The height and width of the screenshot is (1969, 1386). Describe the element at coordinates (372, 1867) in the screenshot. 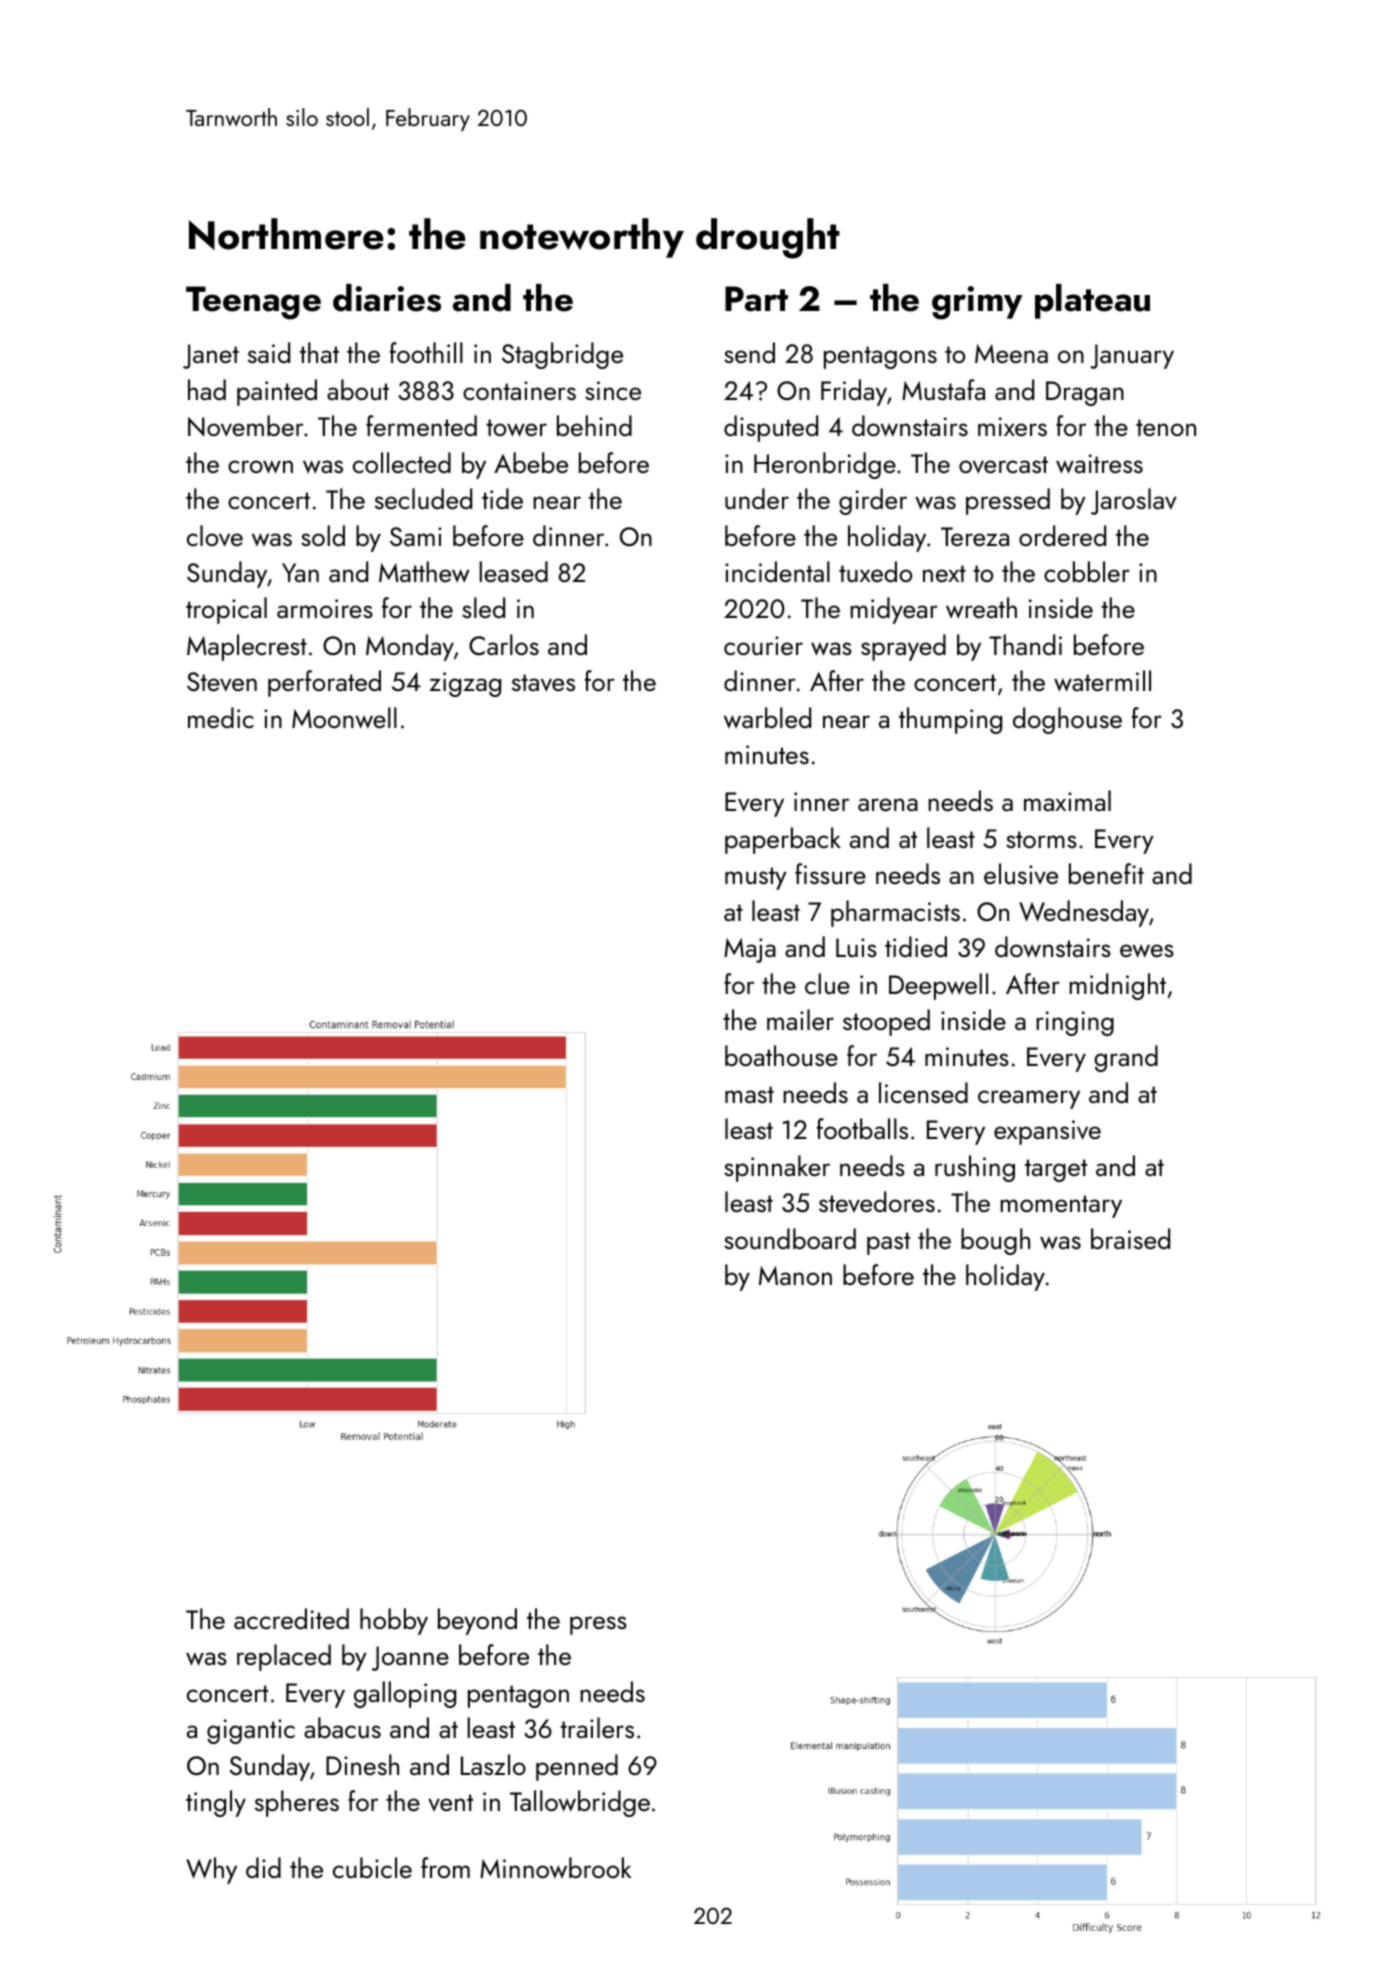

I see `cubicle` at that location.
